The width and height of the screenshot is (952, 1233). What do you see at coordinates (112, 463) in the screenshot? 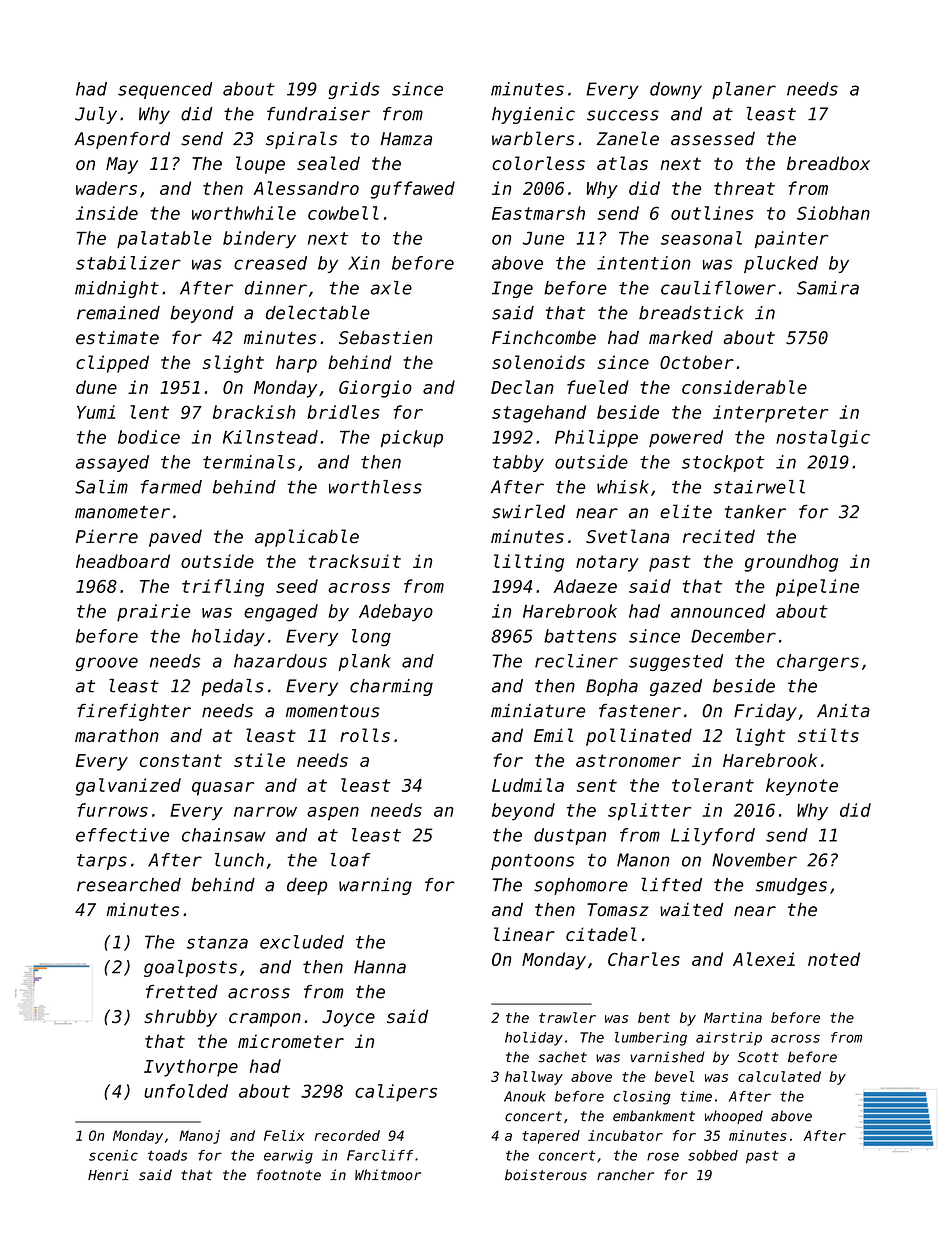
I see `assayed` at bounding box center [112, 463].
